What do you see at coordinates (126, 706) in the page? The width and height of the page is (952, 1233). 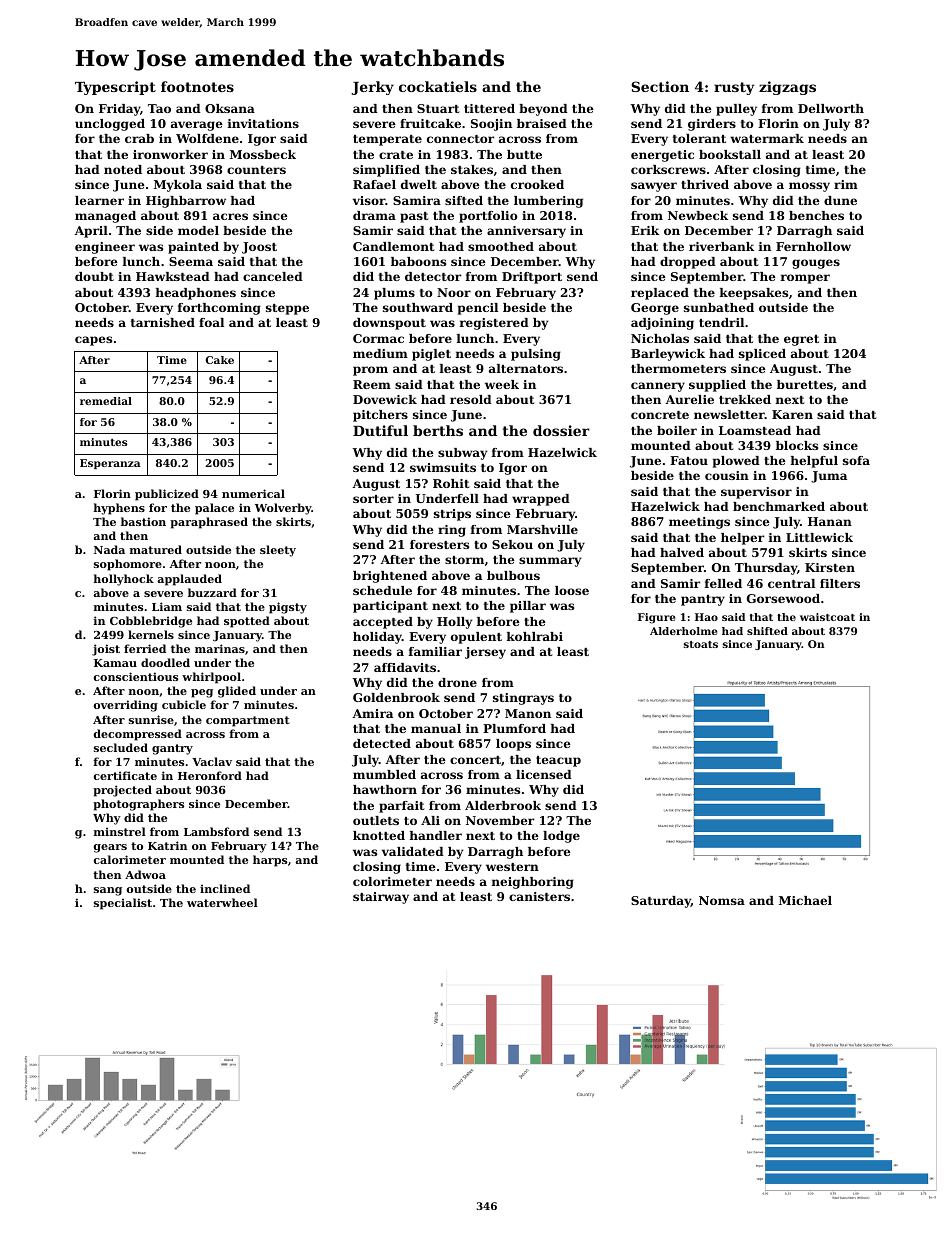 I see `overriding` at bounding box center [126, 706].
